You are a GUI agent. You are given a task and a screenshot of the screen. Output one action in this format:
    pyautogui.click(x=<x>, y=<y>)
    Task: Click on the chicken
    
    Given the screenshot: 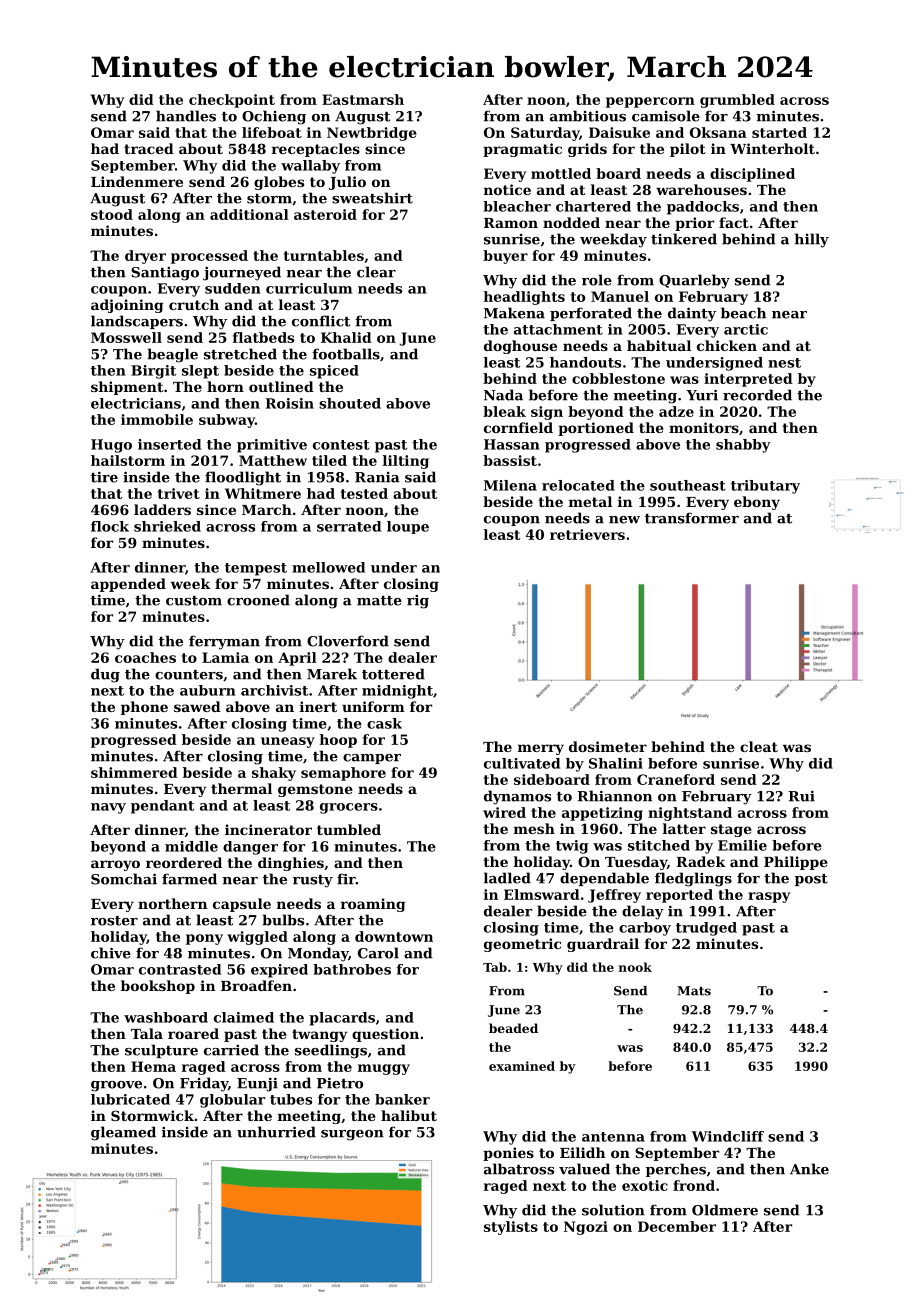 What is the action you would take?
    pyautogui.click(x=727, y=345)
